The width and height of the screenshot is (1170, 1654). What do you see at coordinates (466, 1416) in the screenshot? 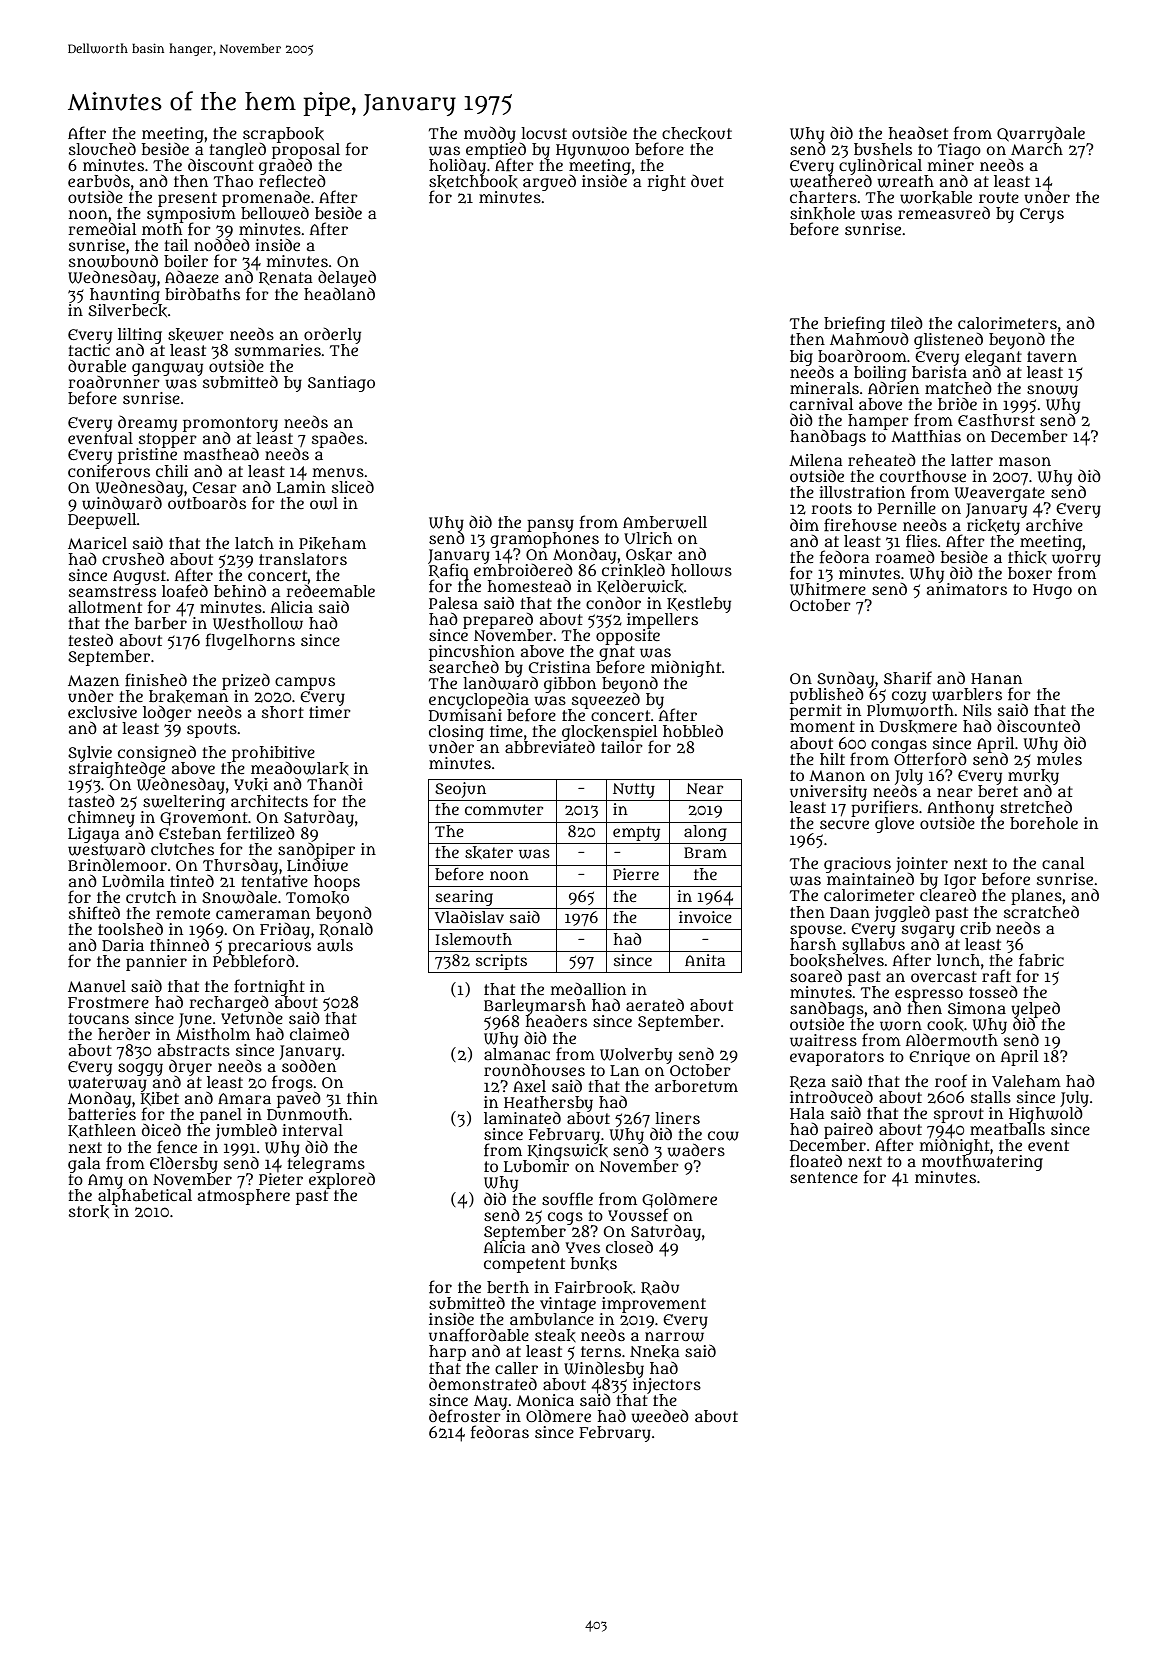
I see `defroster` at bounding box center [466, 1416].
